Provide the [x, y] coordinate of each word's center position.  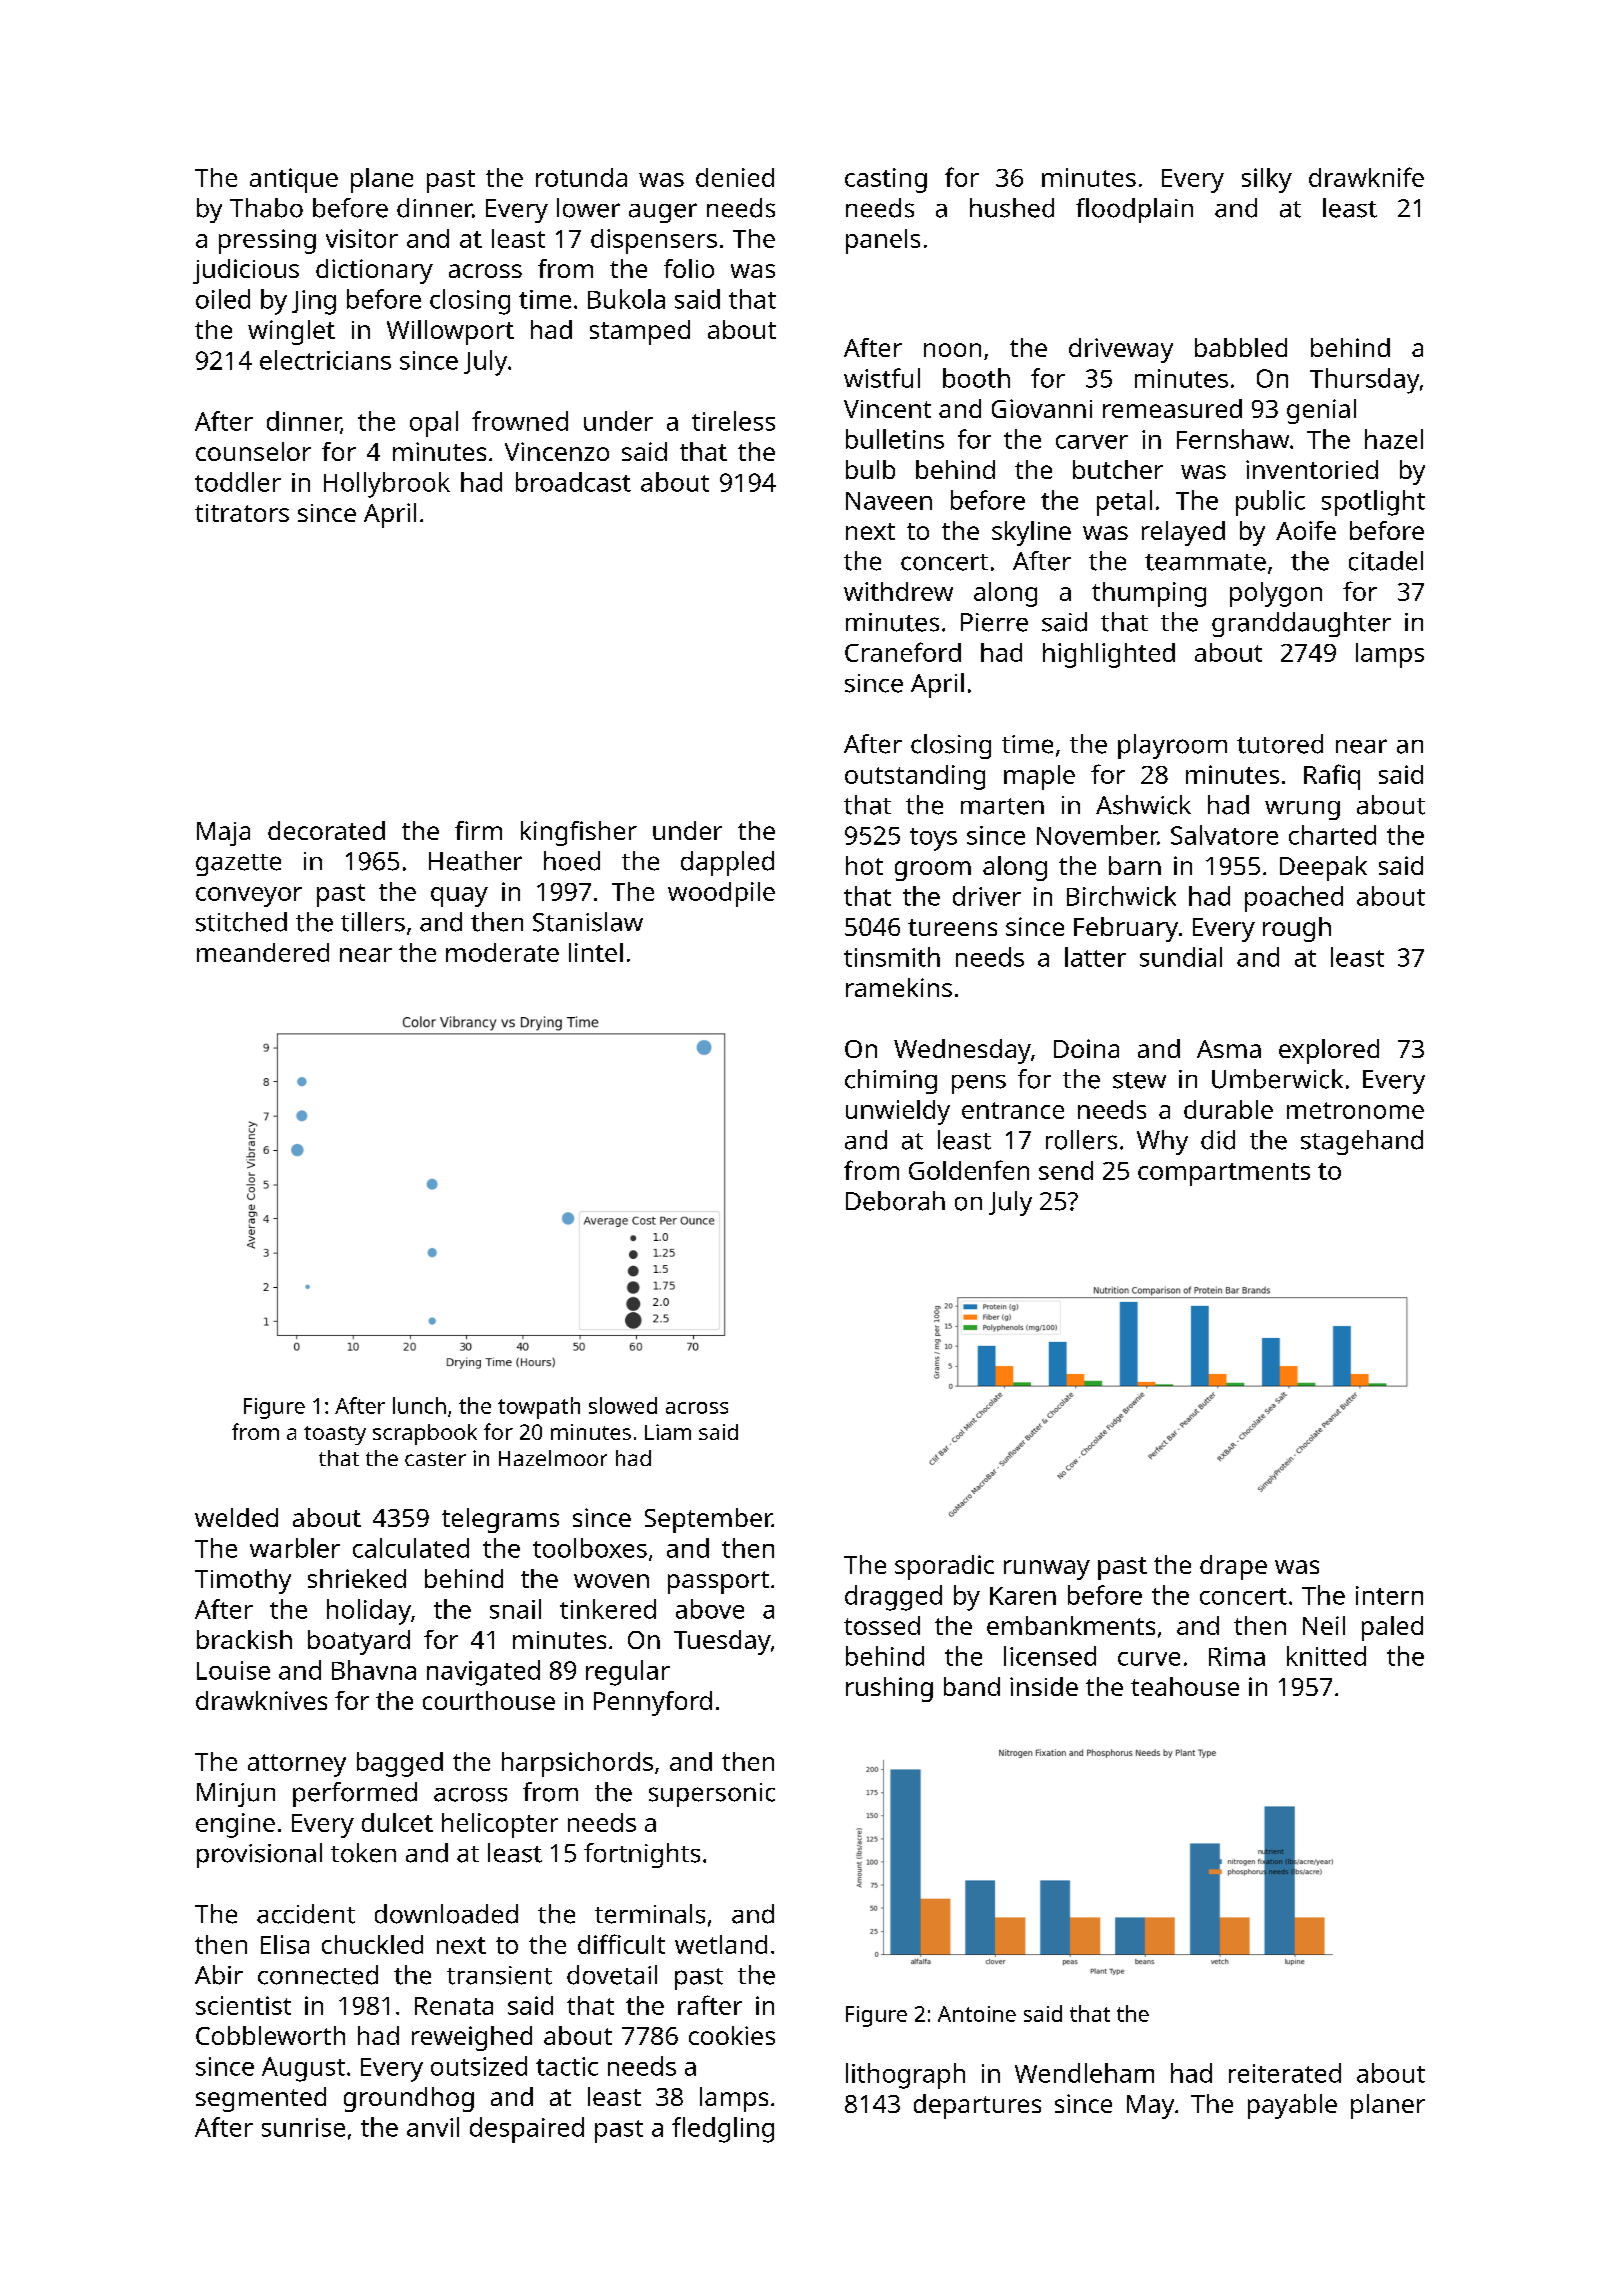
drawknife [1366, 177]
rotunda [581, 177]
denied [735, 177]
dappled [727, 863]
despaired [527, 2130]
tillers [373, 922]
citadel [1386, 561]
